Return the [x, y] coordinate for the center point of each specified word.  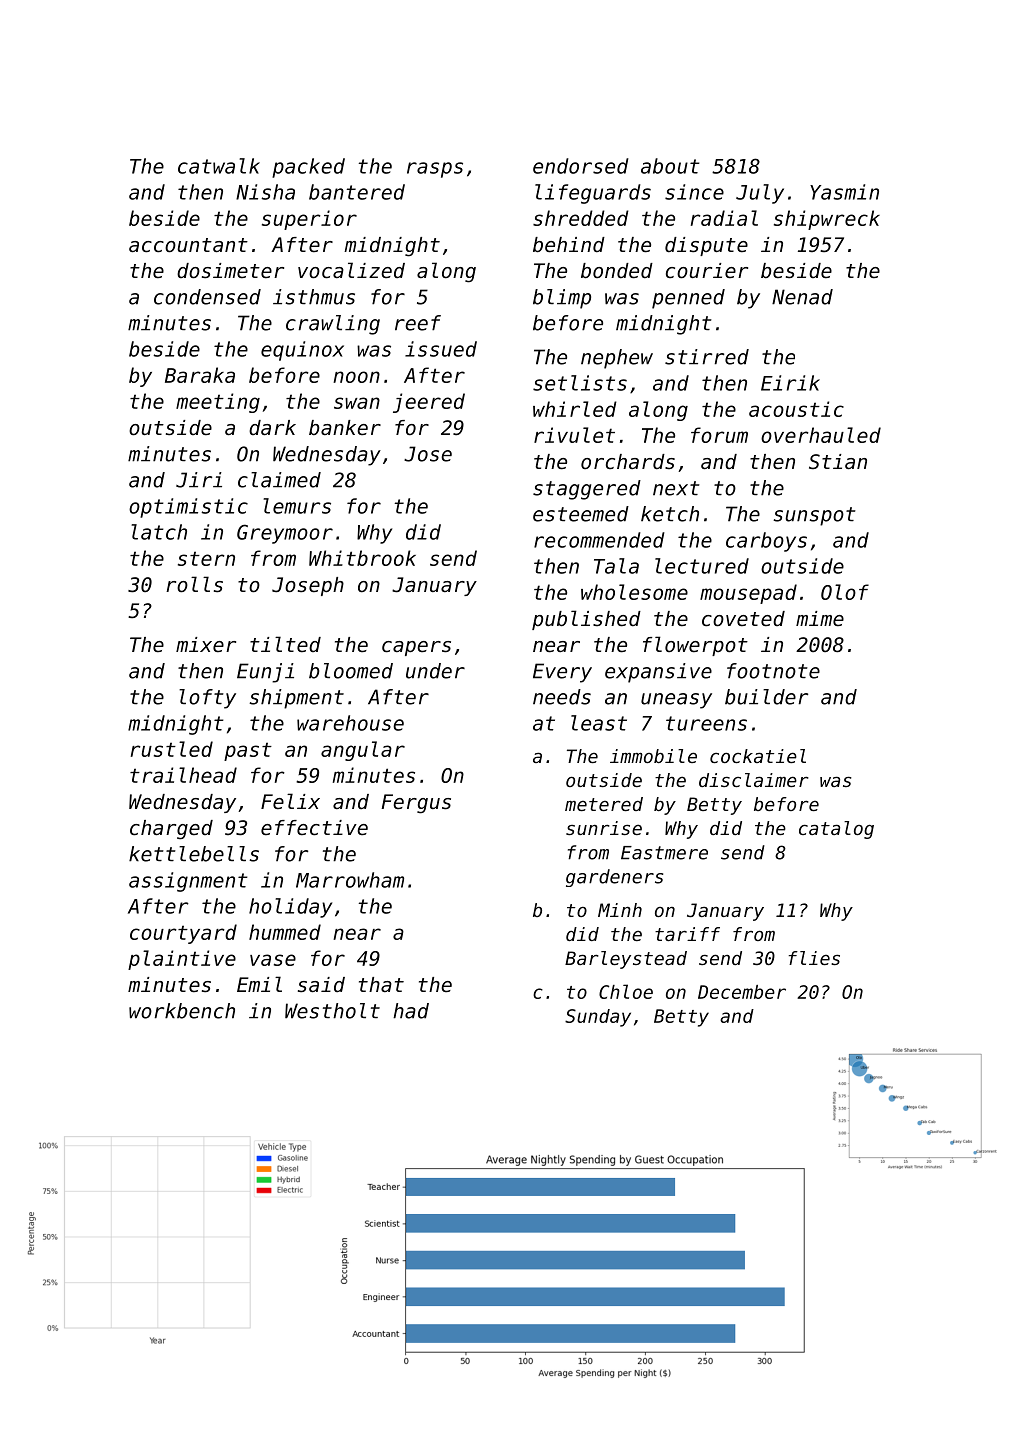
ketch [670, 514]
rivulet [574, 435]
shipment [296, 699]
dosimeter [230, 271]
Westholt [332, 1011]
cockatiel [758, 756]
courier [707, 271]
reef [418, 323]
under [435, 671]
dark [272, 427]
